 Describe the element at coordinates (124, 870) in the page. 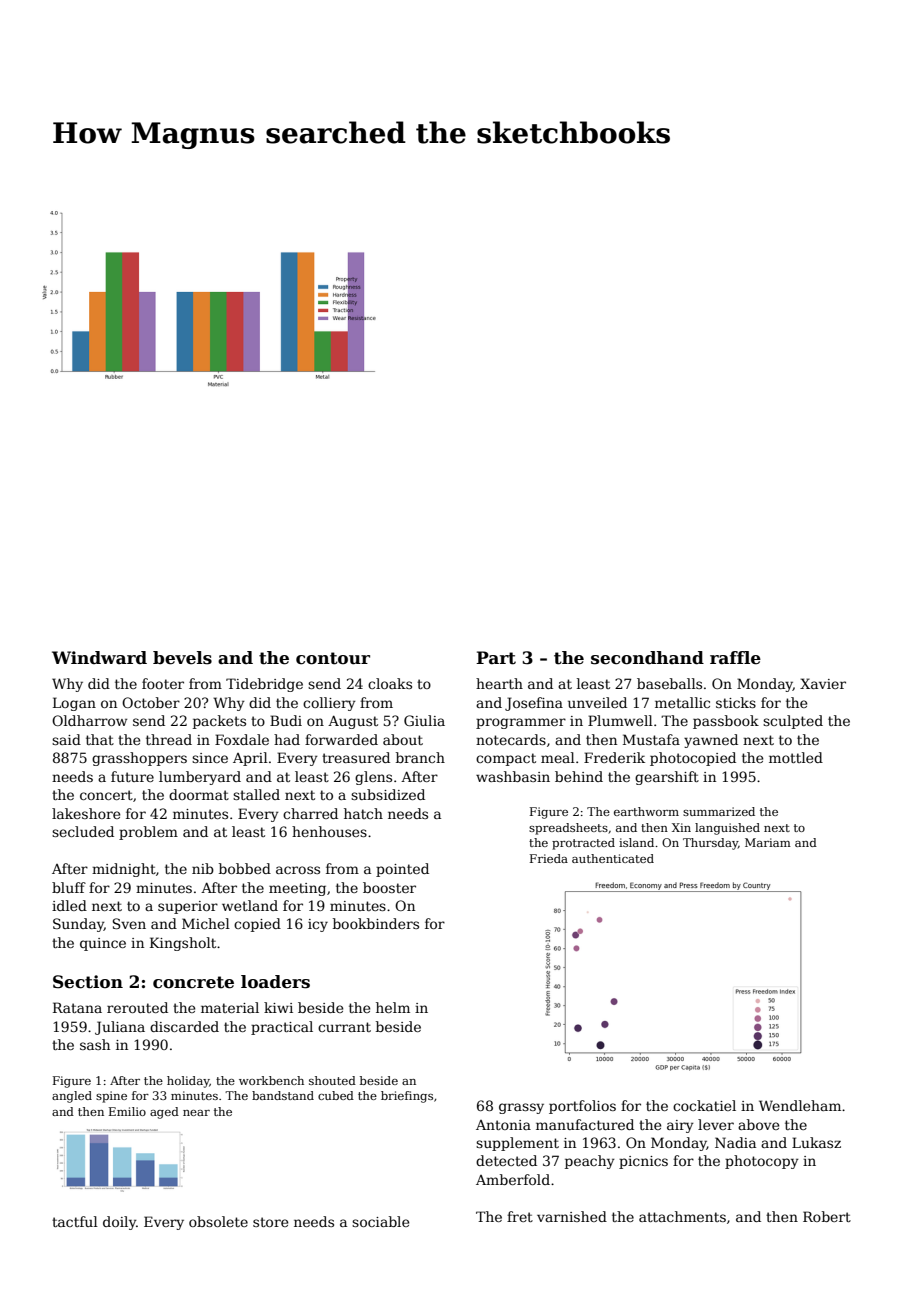

I see `midnight` at that location.
